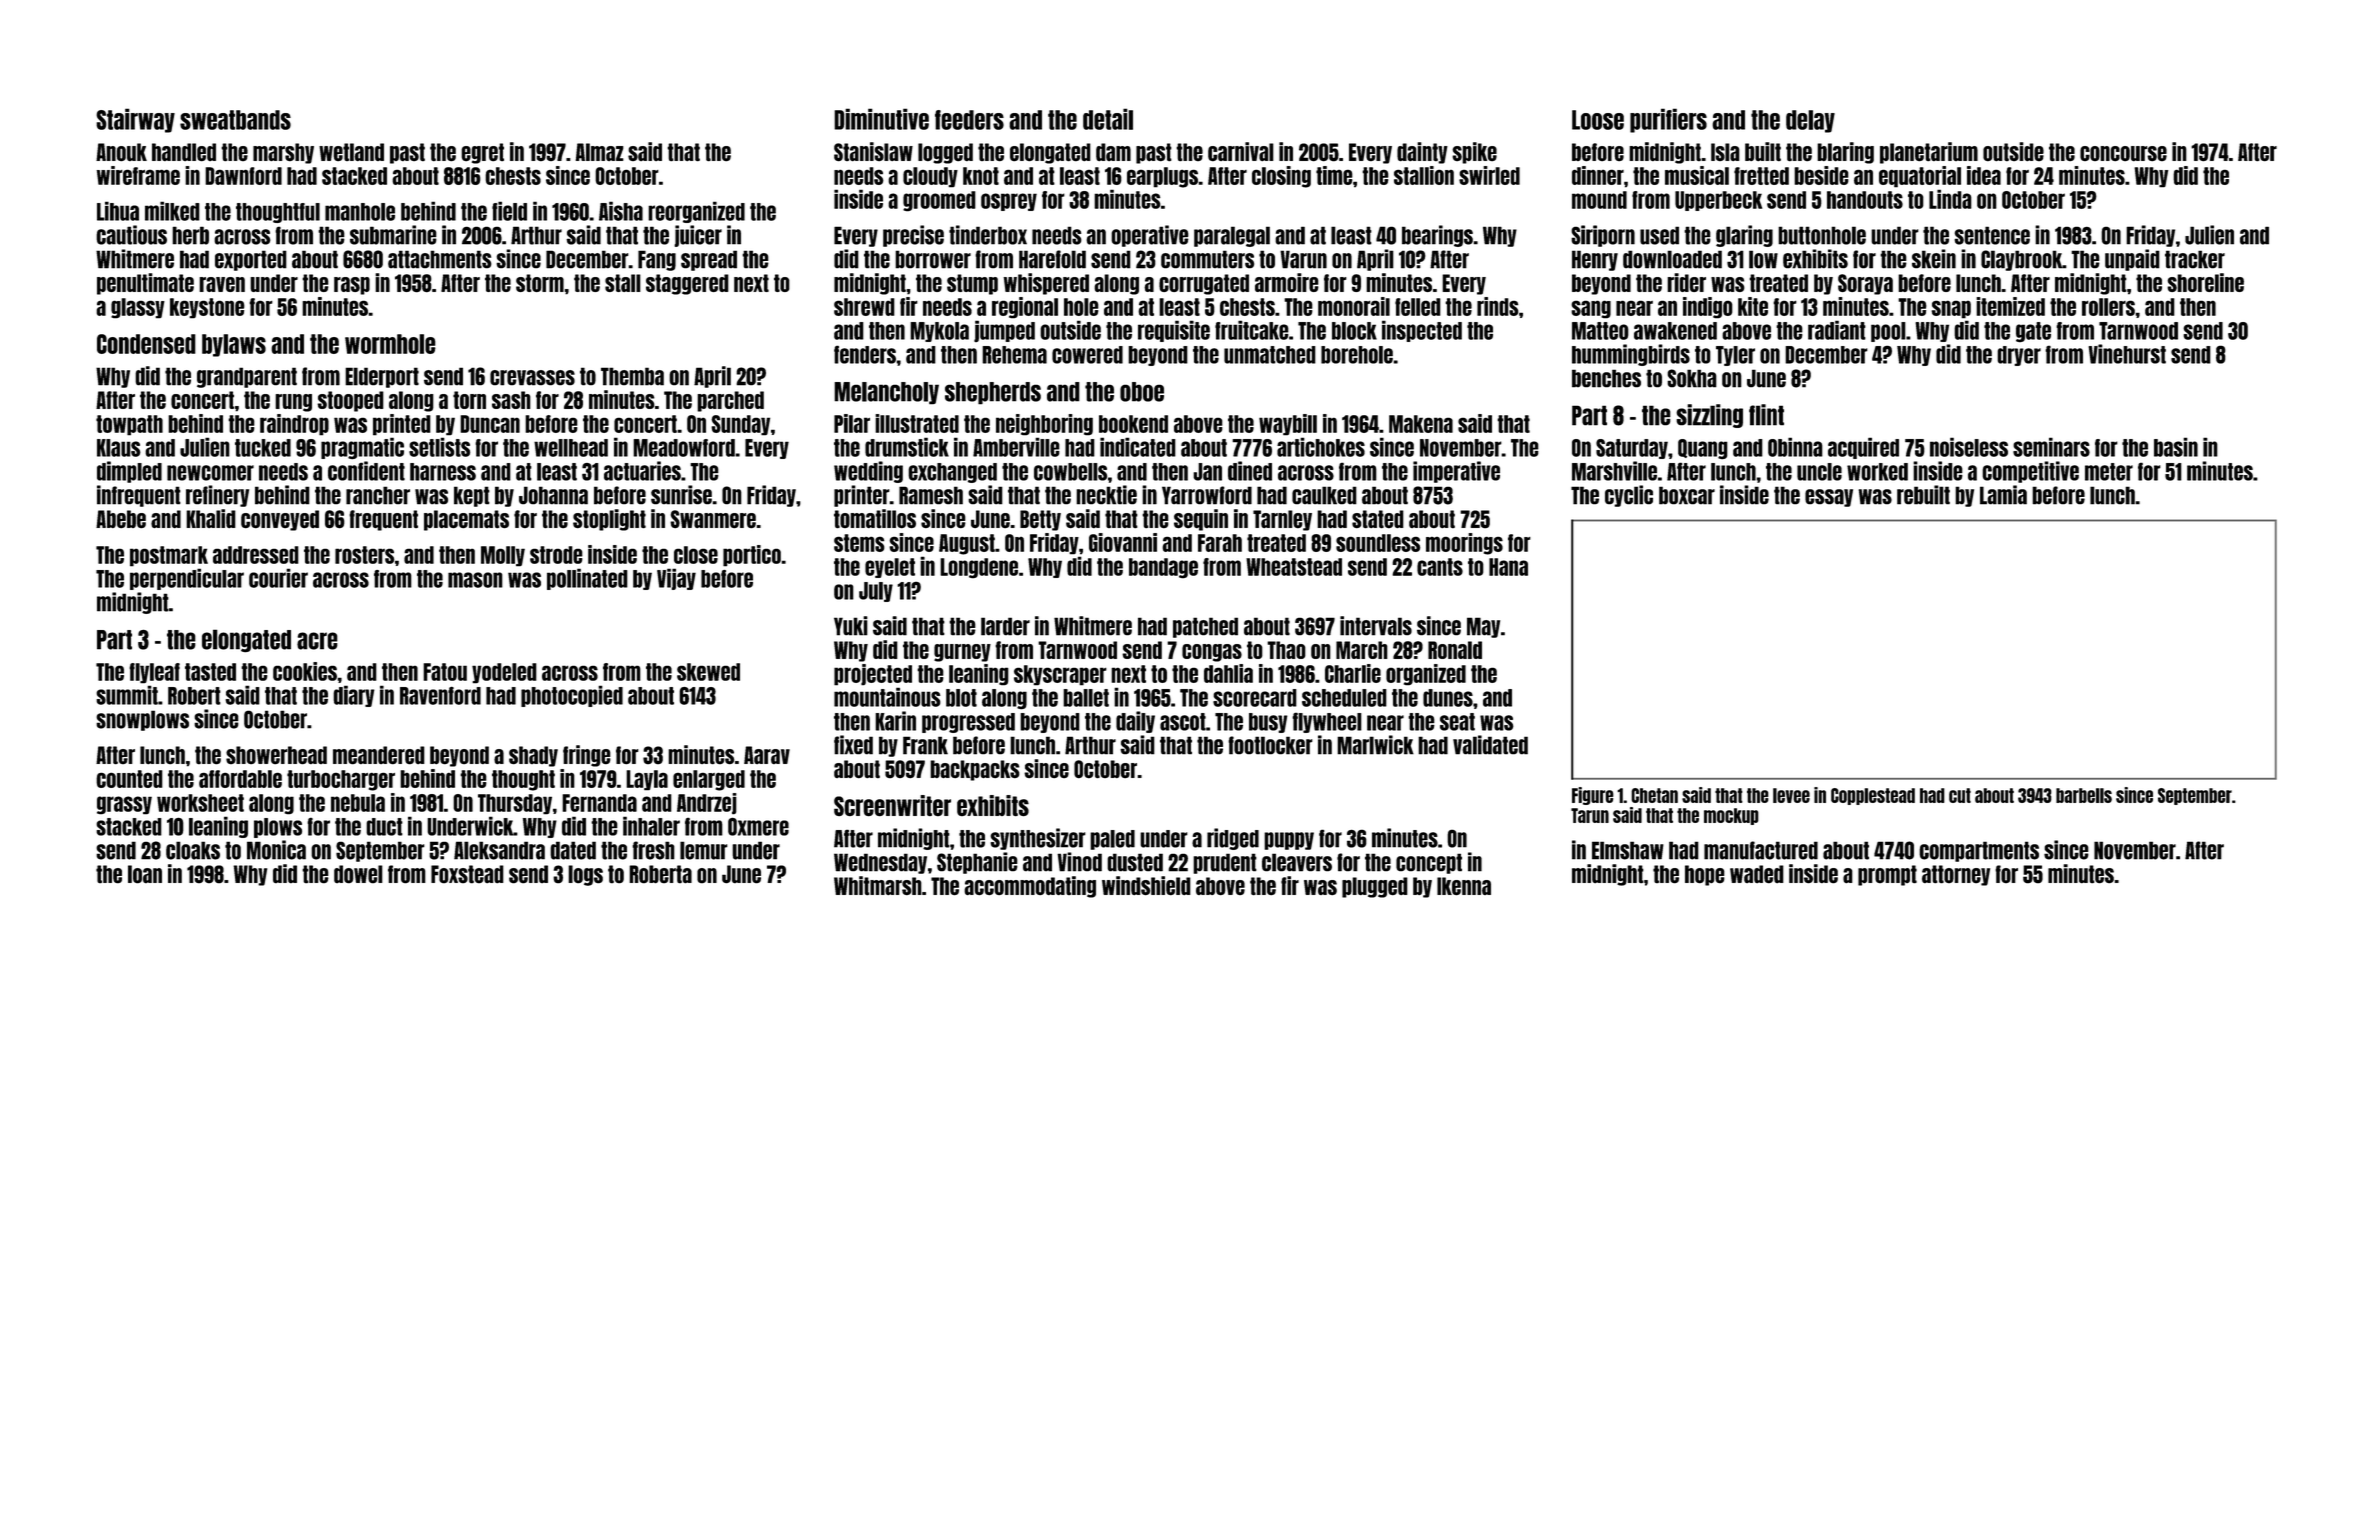  What do you see at coordinates (681, 495) in the screenshot?
I see `sunrise` at bounding box center [681, 495].
